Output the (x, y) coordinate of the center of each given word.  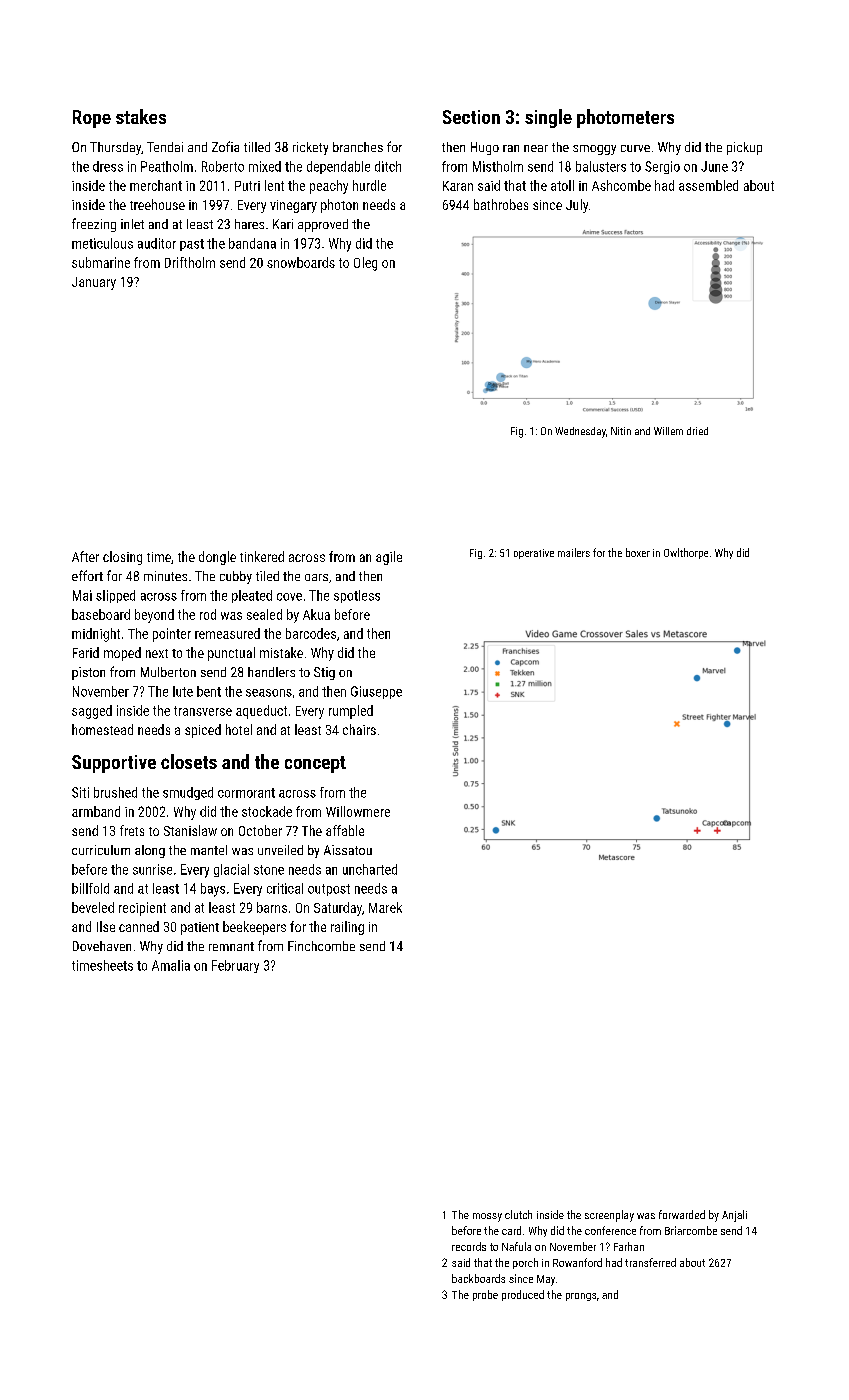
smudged (188, 793)
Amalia (171, 965)
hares (249, 224)
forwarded (682, 1214)
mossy (487, 1217)
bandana (252, 243)
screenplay (609, 1216)
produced (523, 1295)
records (469, 1246)
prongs (581, 1297)
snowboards (301, 262)
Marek (385, 907)
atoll (562, 185)
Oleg (365, 264)
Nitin (621, 431)
